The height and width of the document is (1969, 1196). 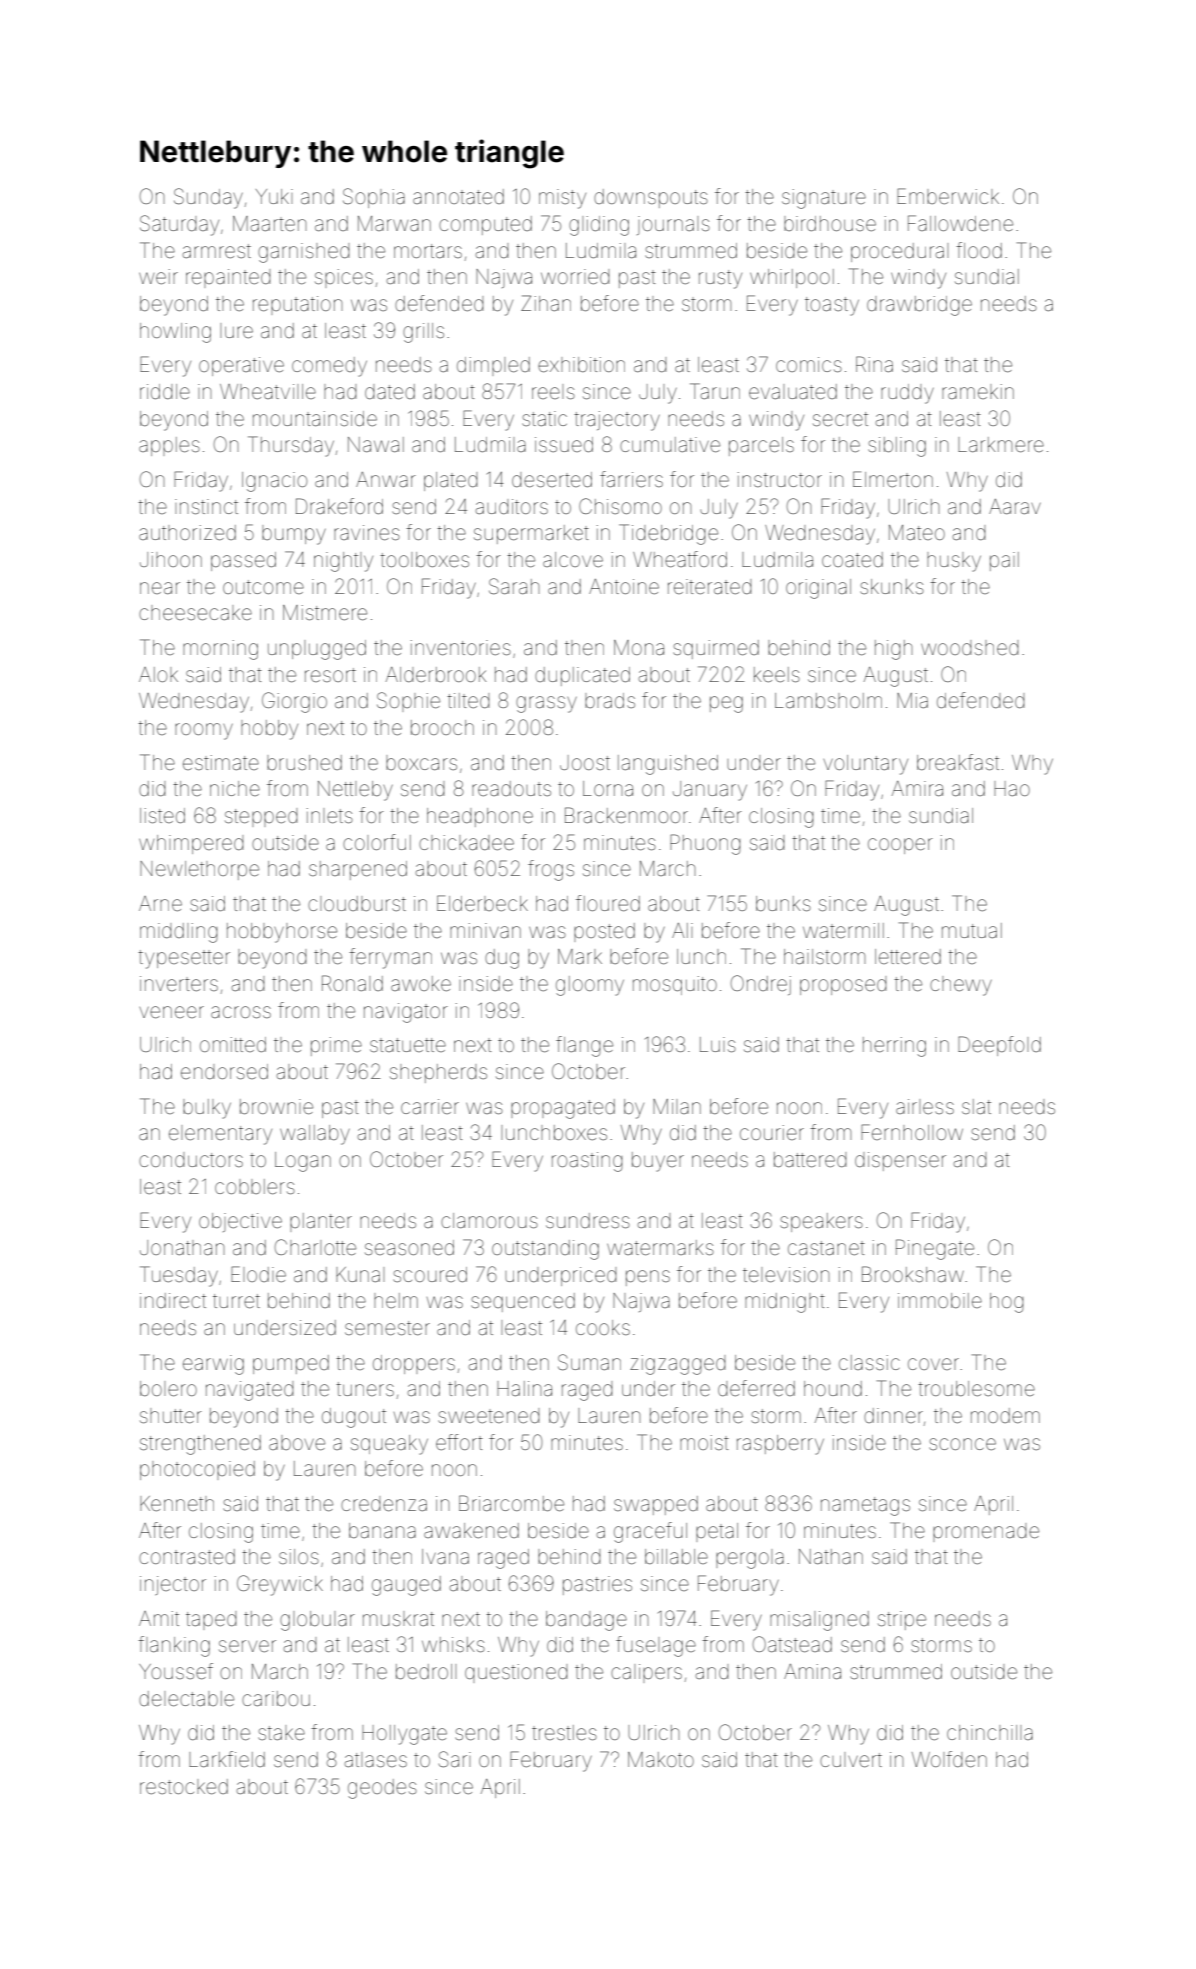 What do you see at coordinates (972, 930) in the document?
I see `mutual` at bounding box center [972, 930].
